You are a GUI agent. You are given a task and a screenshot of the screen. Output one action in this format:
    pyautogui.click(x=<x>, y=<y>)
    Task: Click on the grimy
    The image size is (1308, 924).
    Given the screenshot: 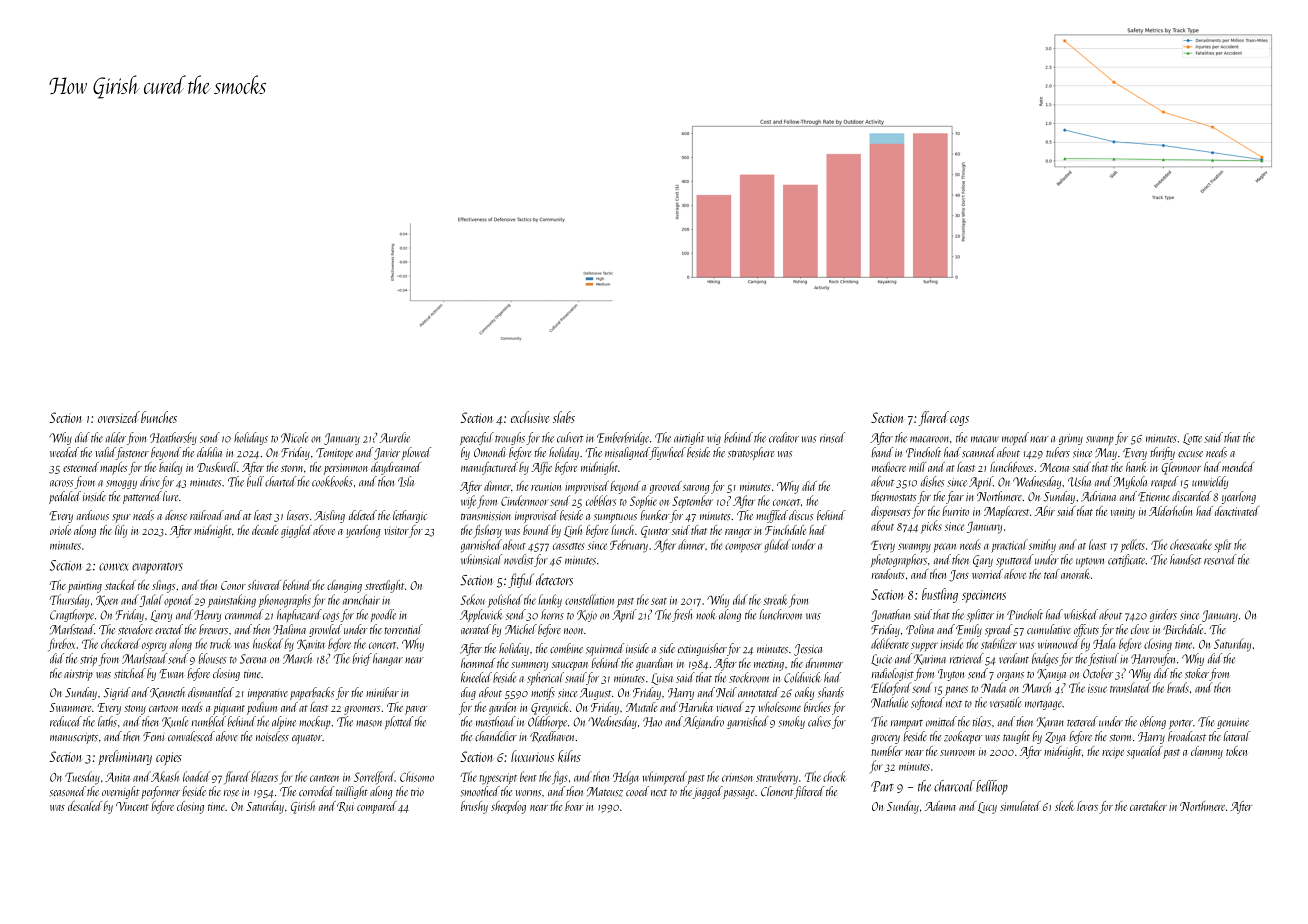 What is the action you would take?
    pyautogui.click(x=1071, y=439)
